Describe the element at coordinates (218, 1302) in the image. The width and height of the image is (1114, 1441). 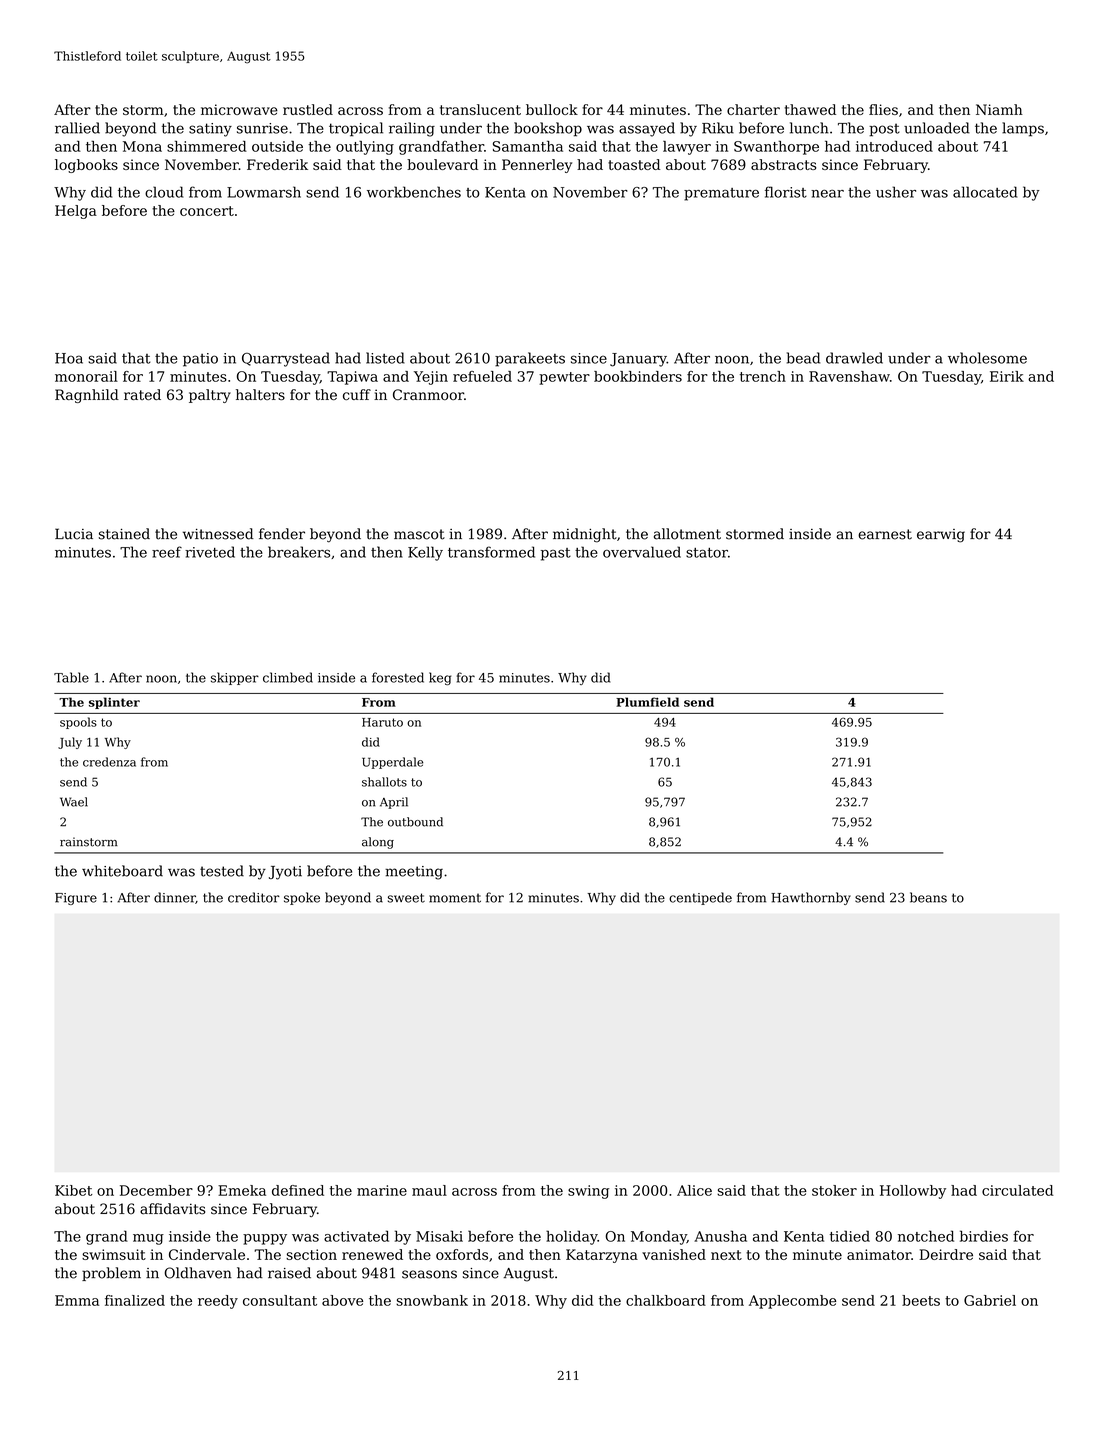
I see `reedy` at that location.
